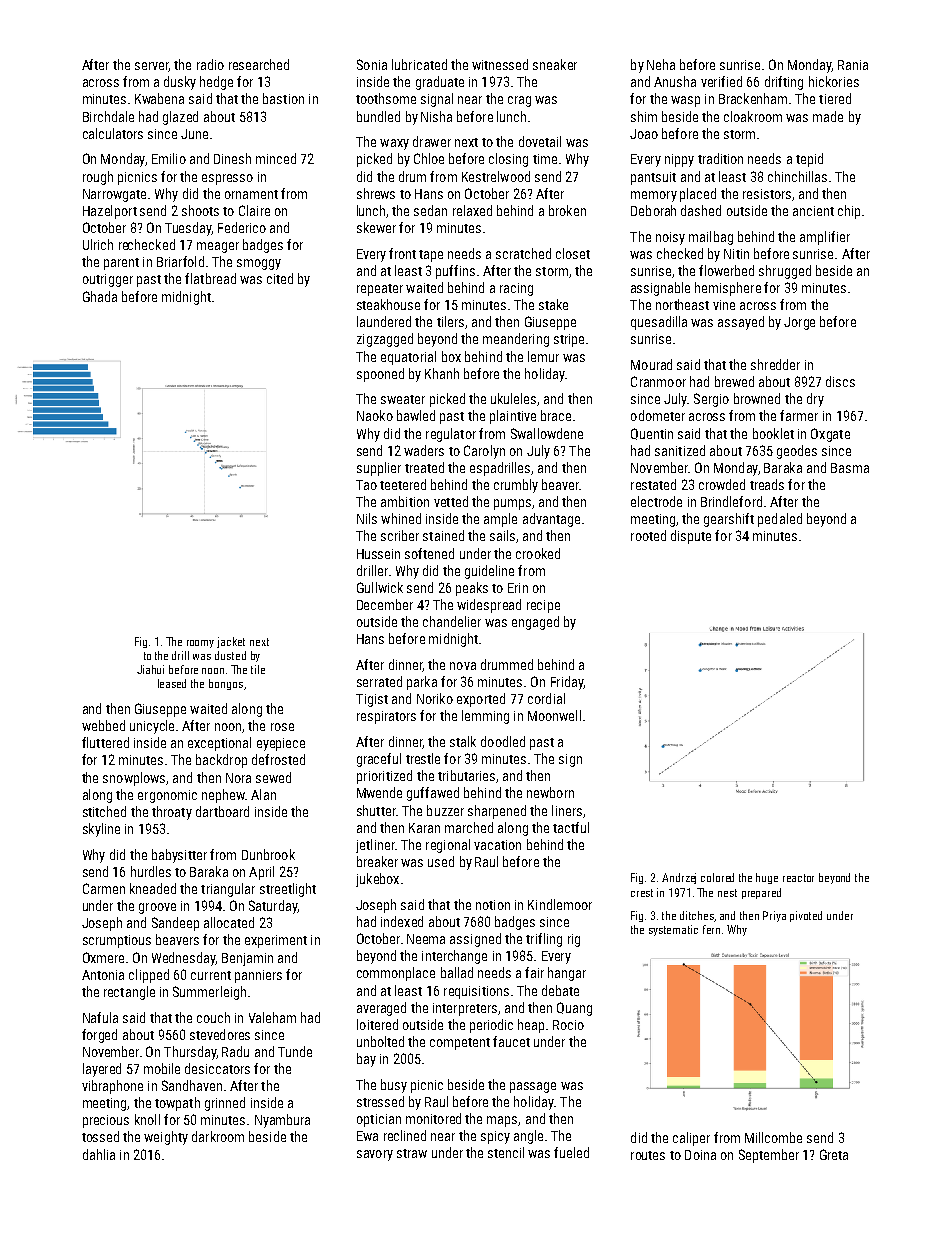 The height and width of the document is (1233, 952). I want to click on cloakroom, so click(753, 116).
